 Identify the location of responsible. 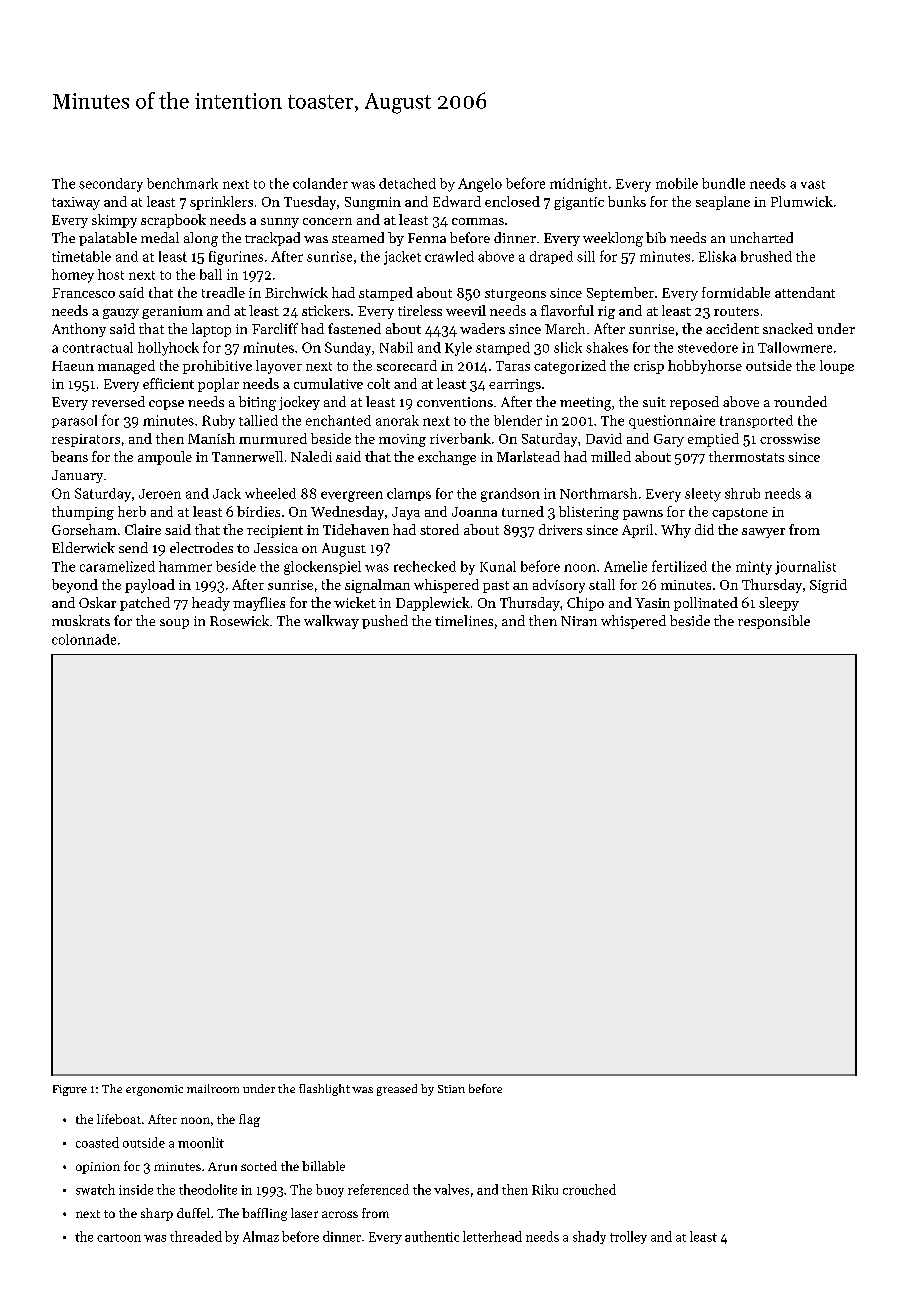
(774, 622).
